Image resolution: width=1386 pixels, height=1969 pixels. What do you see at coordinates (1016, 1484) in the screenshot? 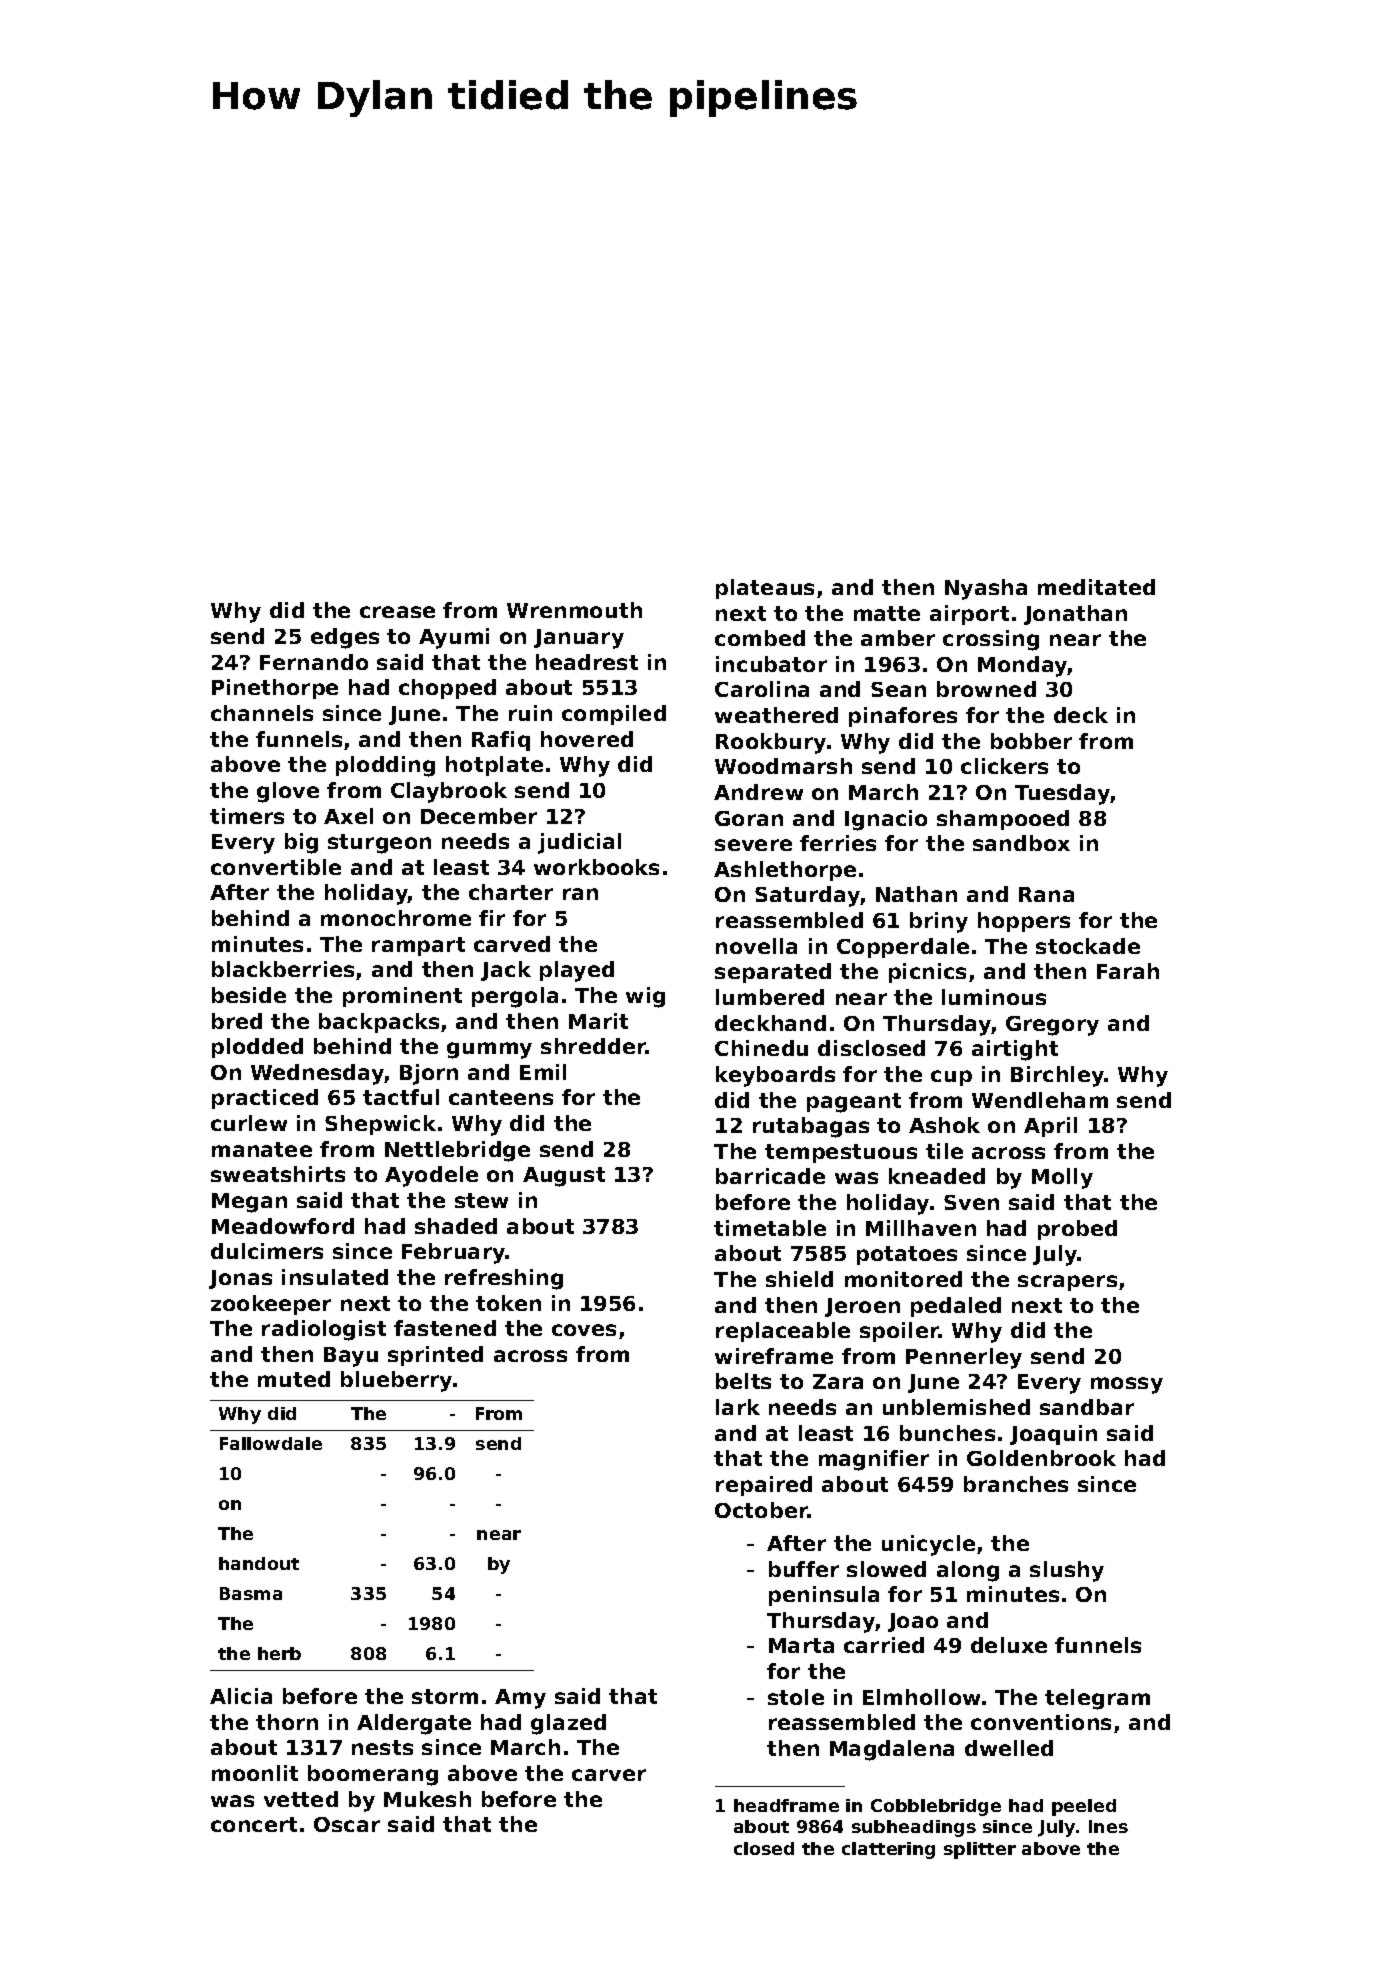
I see `branches` at bounding box center [1016, 1484].
